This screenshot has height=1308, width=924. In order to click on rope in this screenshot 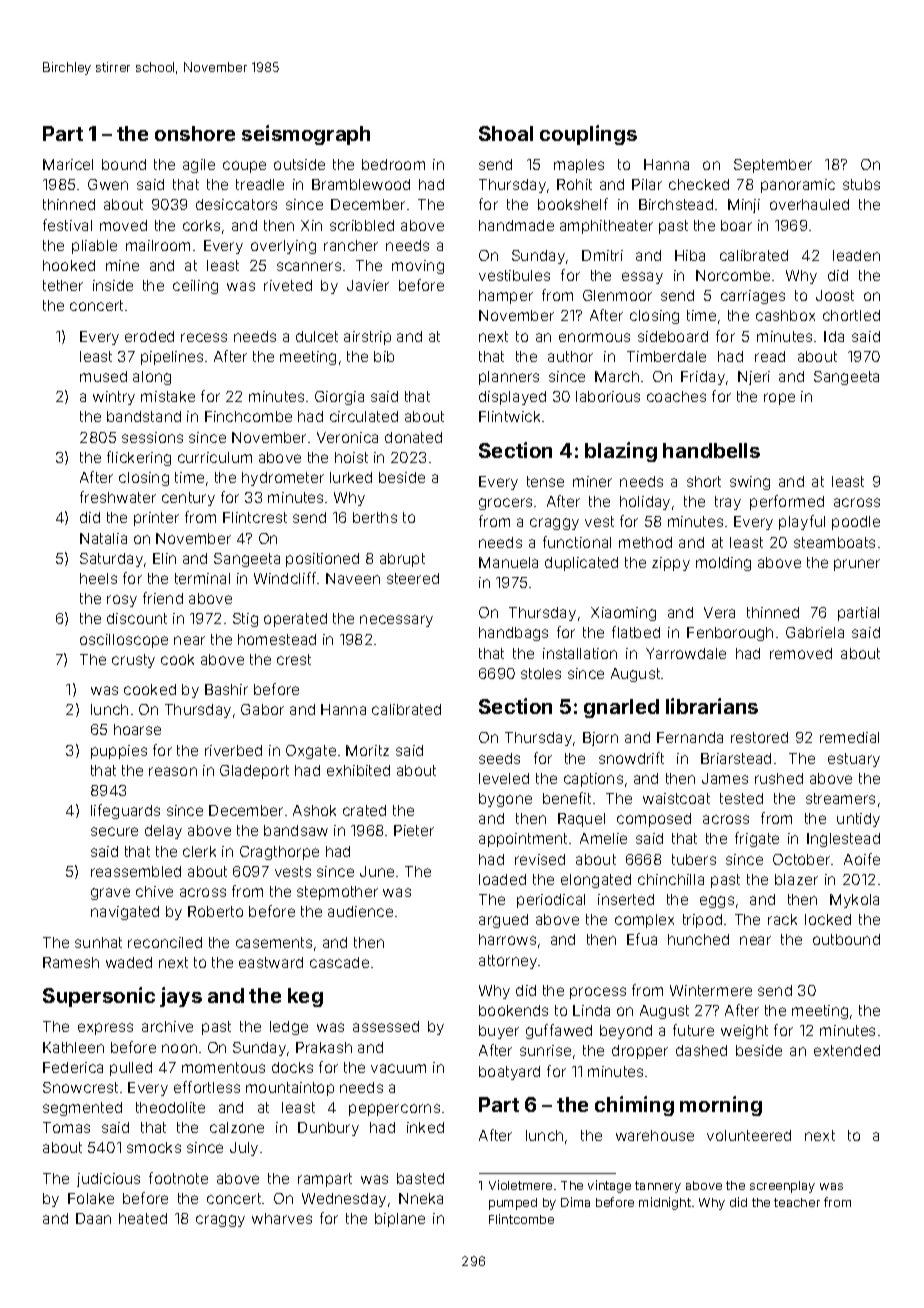, I will do `click(779, 399)`.
